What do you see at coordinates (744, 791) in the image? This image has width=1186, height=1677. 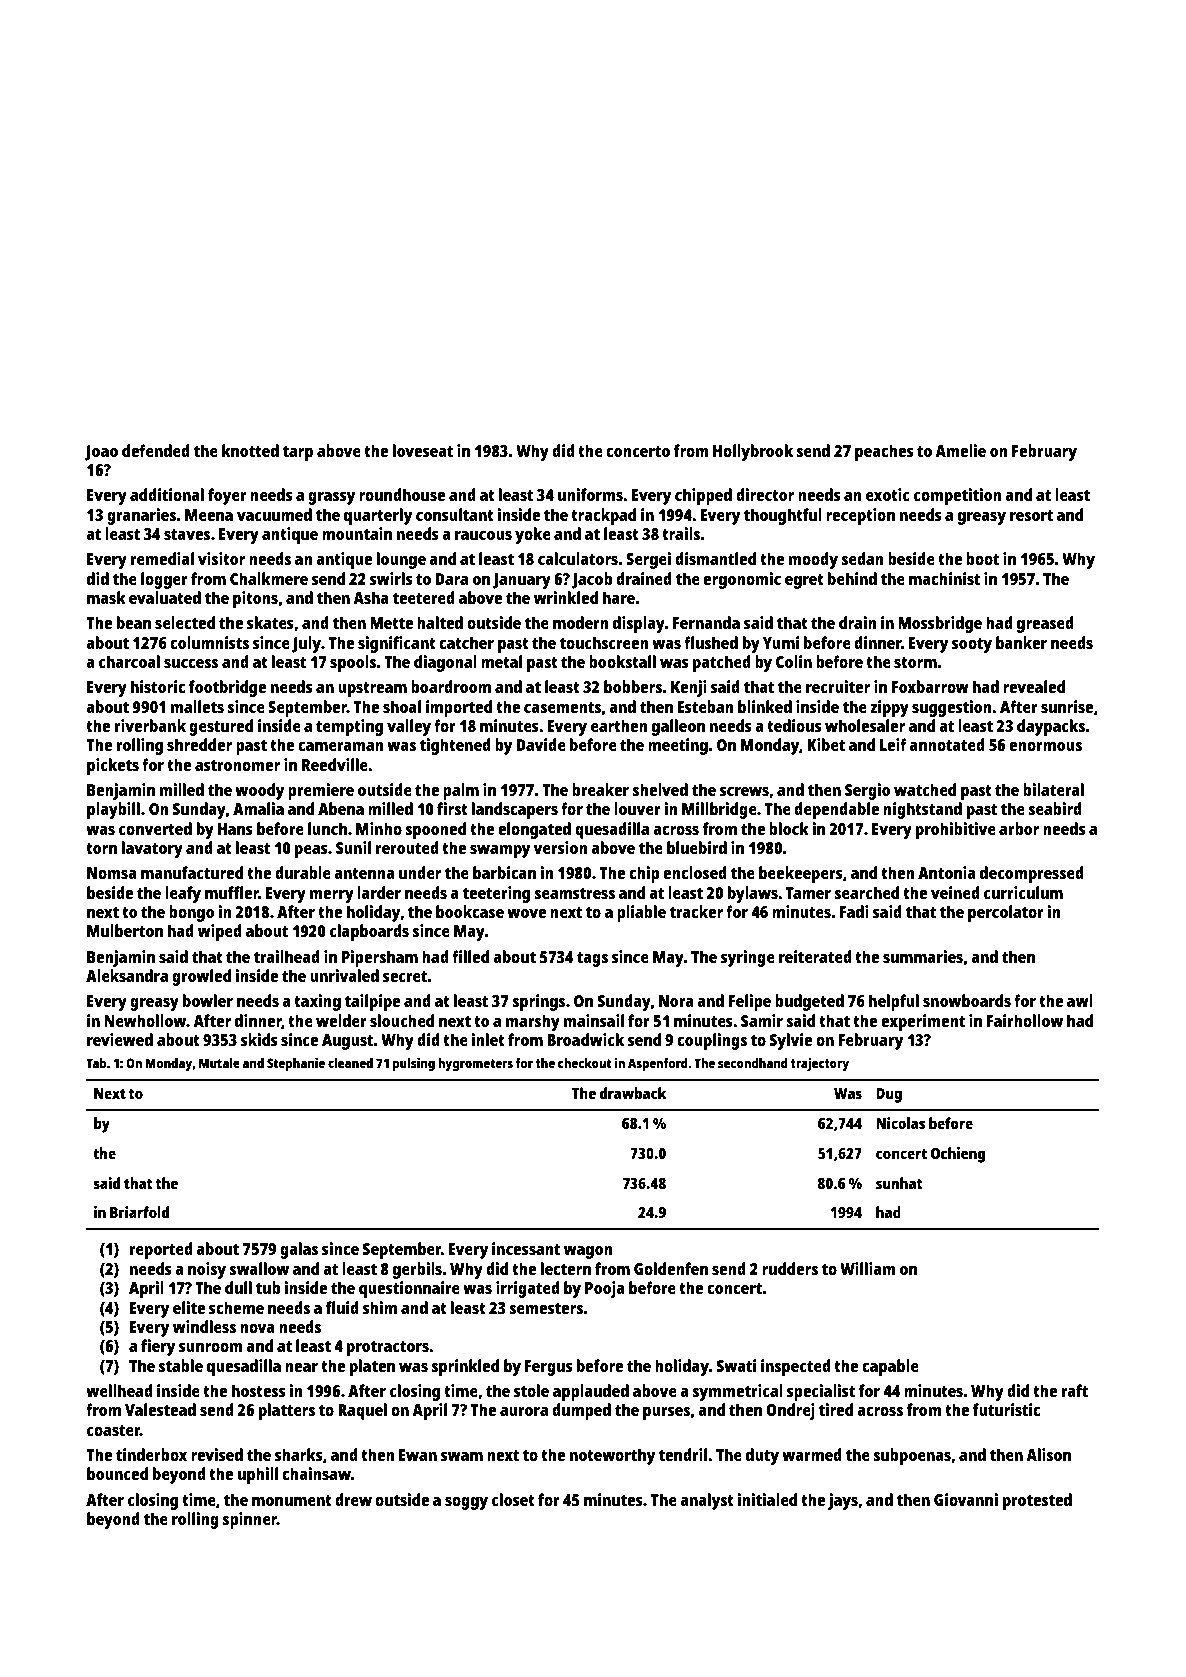 I see `screws` at bounding box center [744, 791].
